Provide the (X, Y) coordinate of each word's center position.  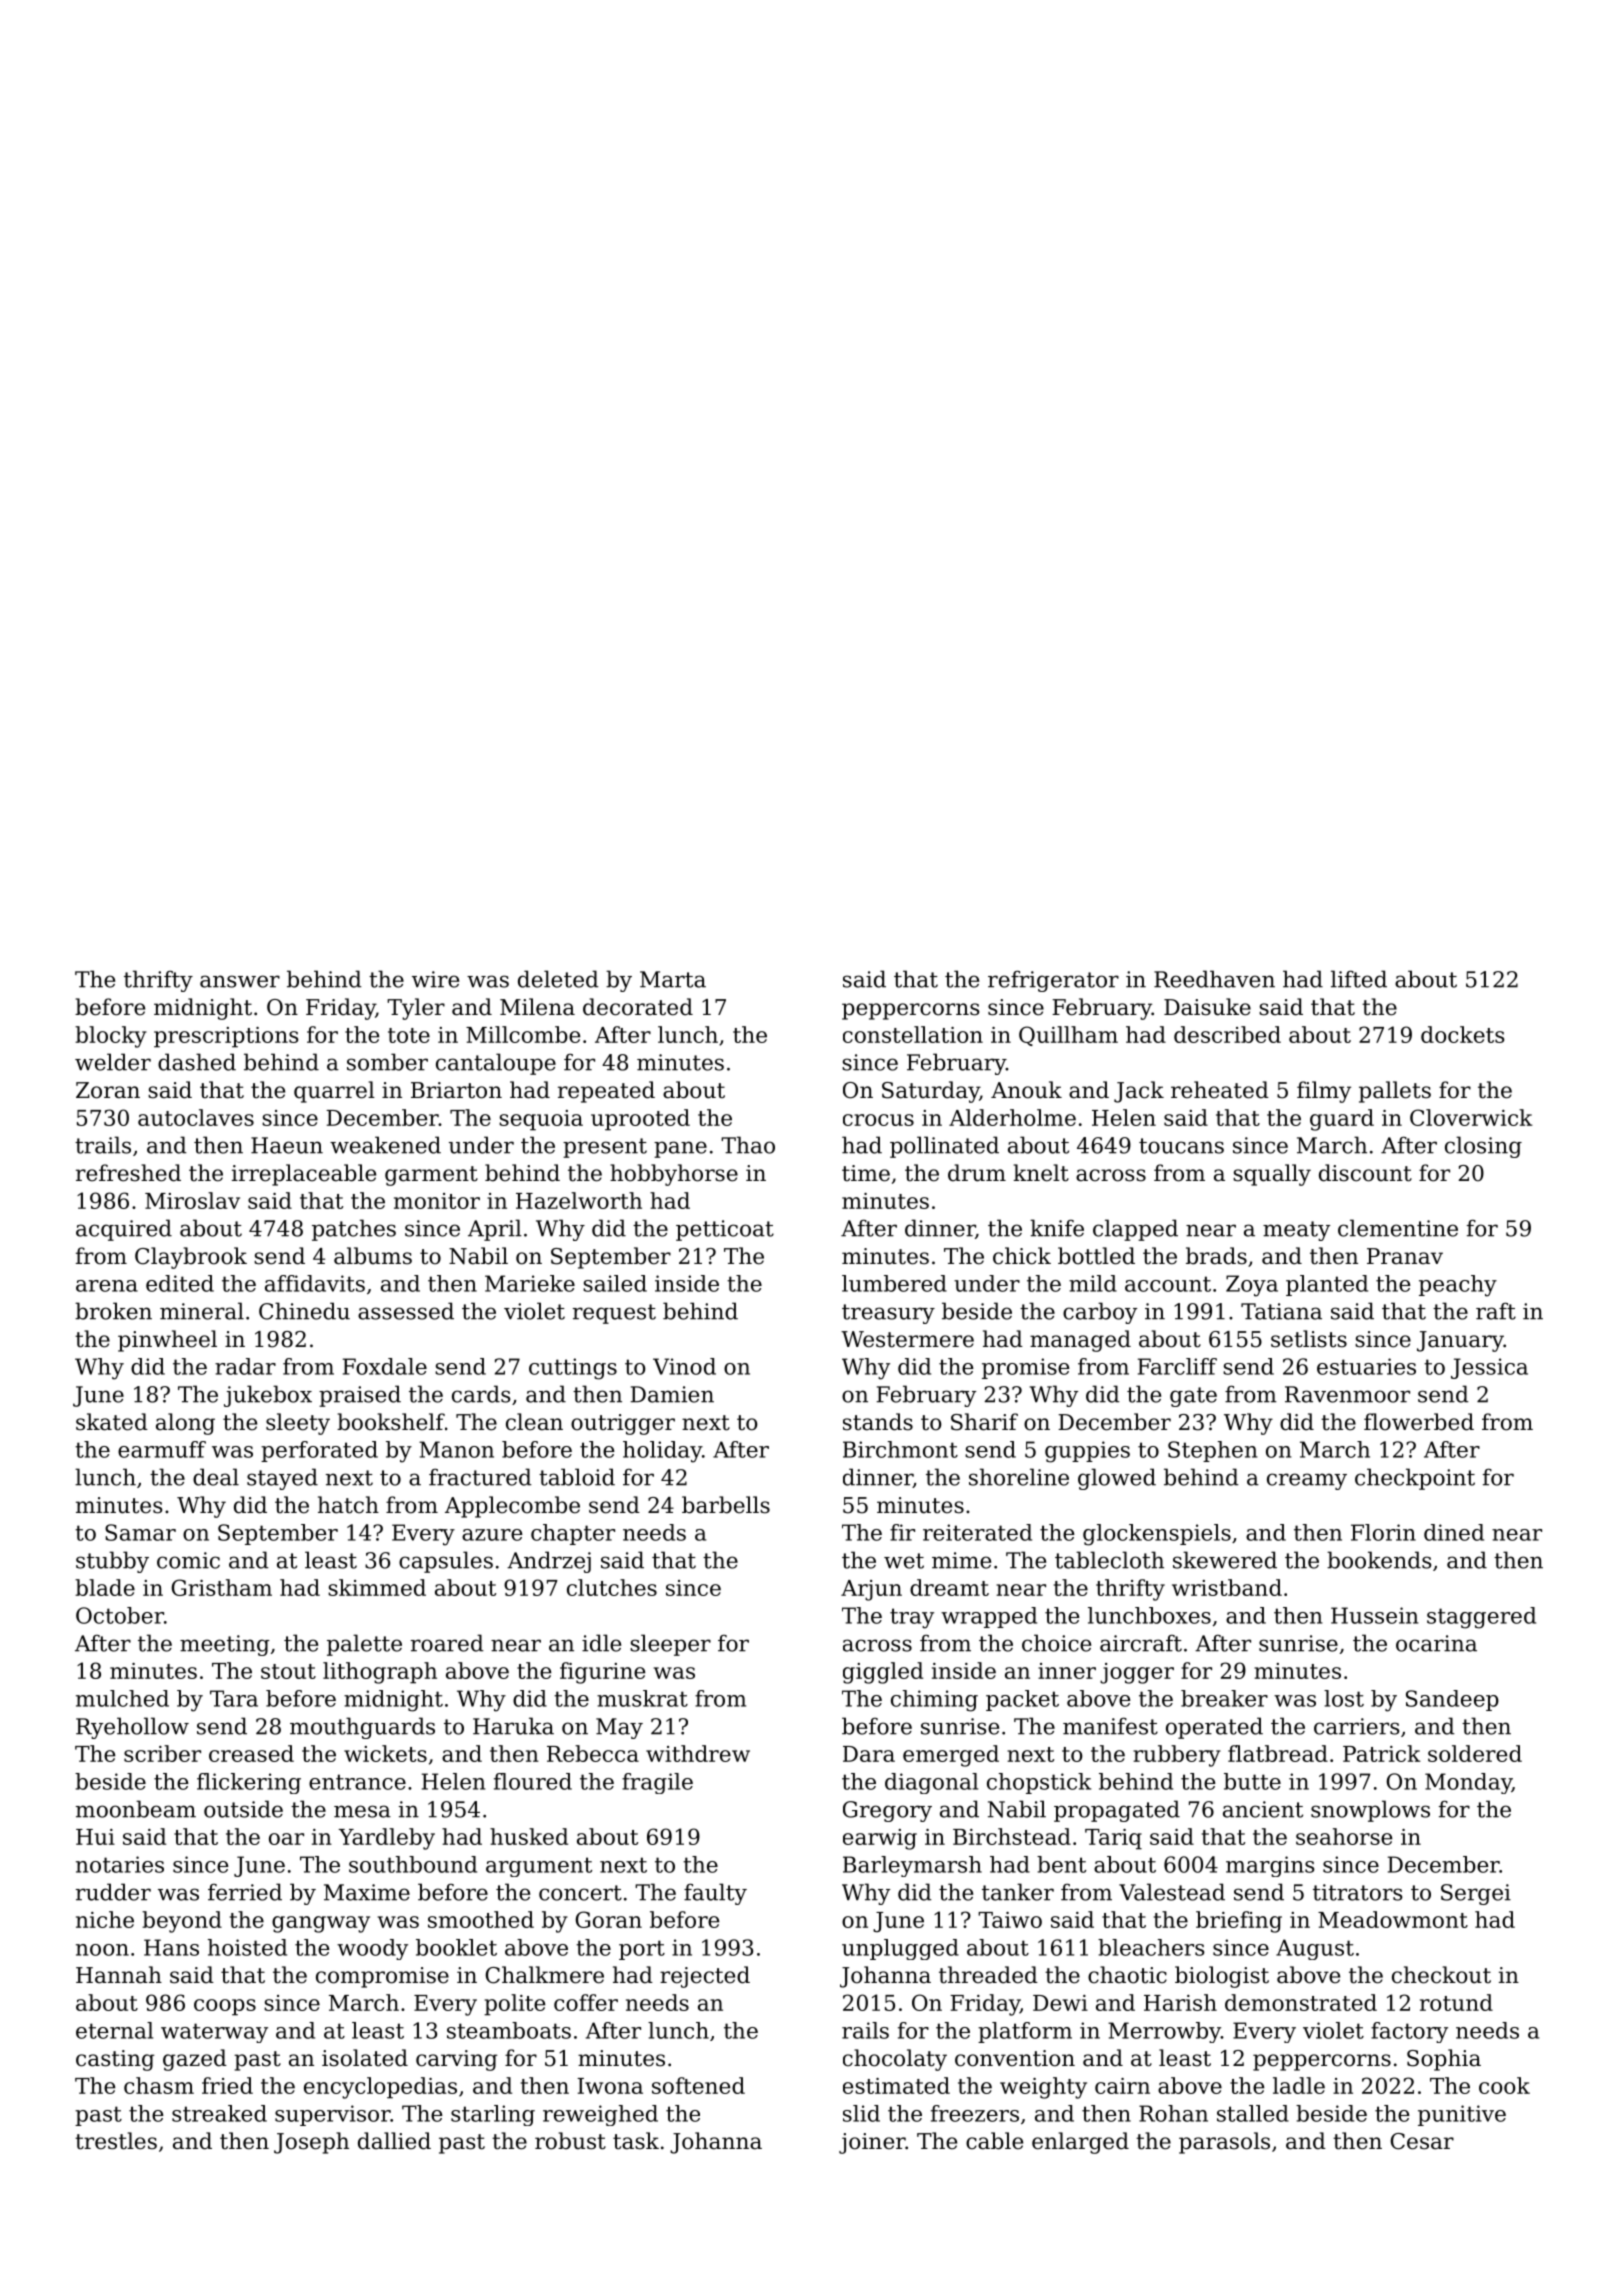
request (614, 1314)
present (605, 1148)
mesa (362, 1811)
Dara (869, 1754)
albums (373, 1256)
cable (994, 2141)
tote (409, 1035)
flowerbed (1419, 1422)
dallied (394, 2141)
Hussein (1375, 1615)
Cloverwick (1471, 1117)
